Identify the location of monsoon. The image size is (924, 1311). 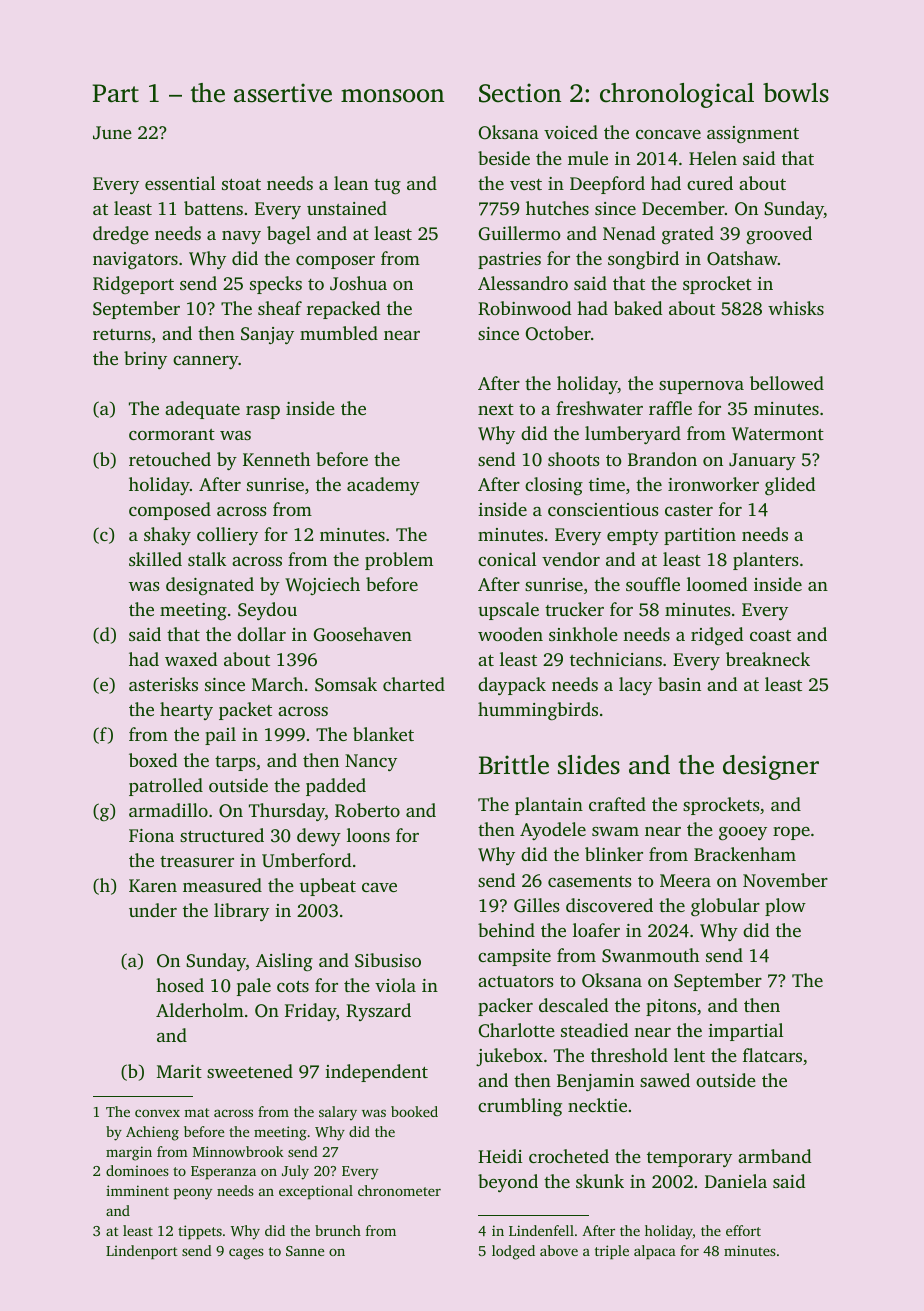
(392, 96).
